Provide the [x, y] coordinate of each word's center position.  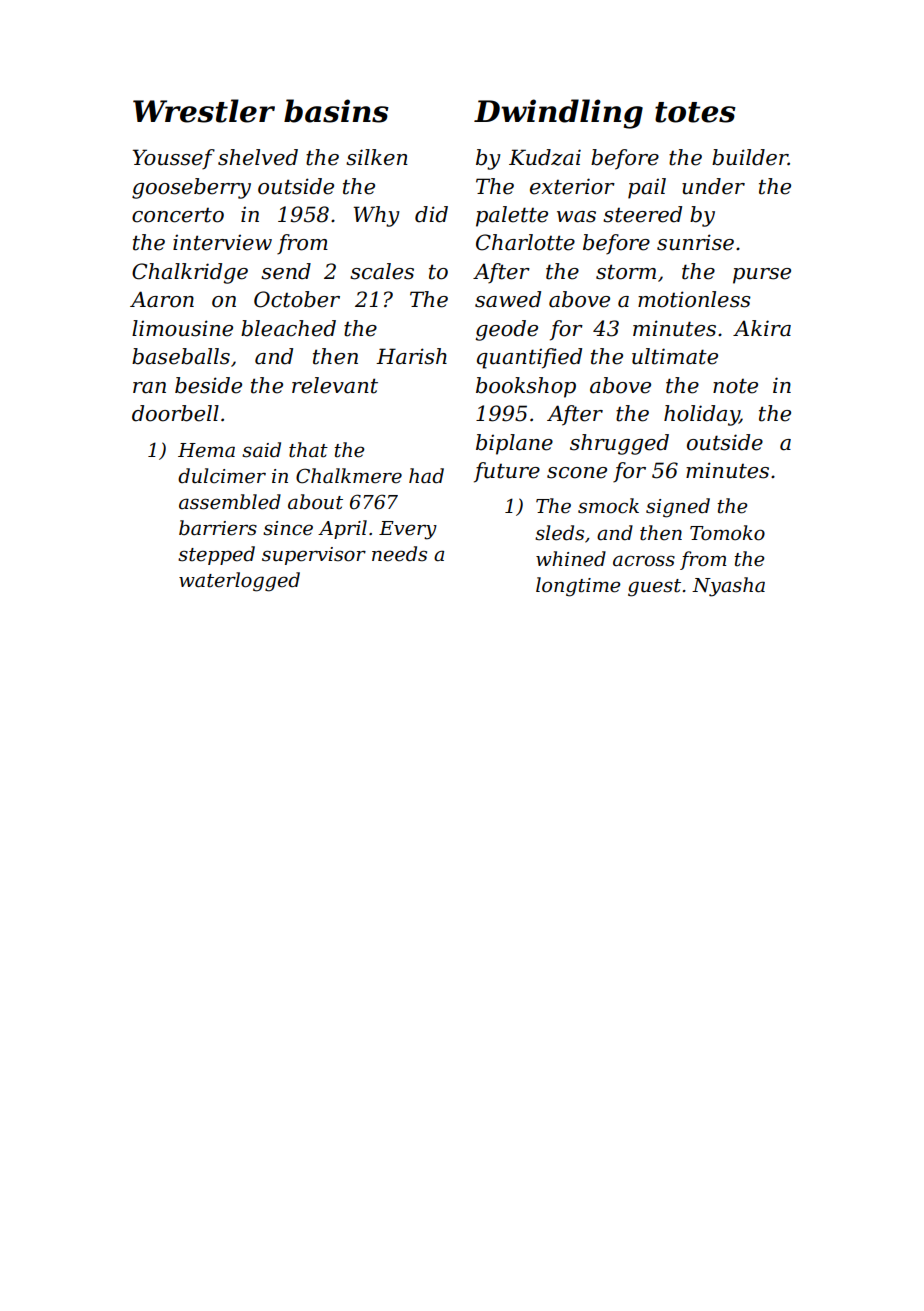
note [735, 386]
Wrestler [204, 111]
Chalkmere [349, 476]
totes [695, 112]
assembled [230, 502]
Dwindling [558, 114]
